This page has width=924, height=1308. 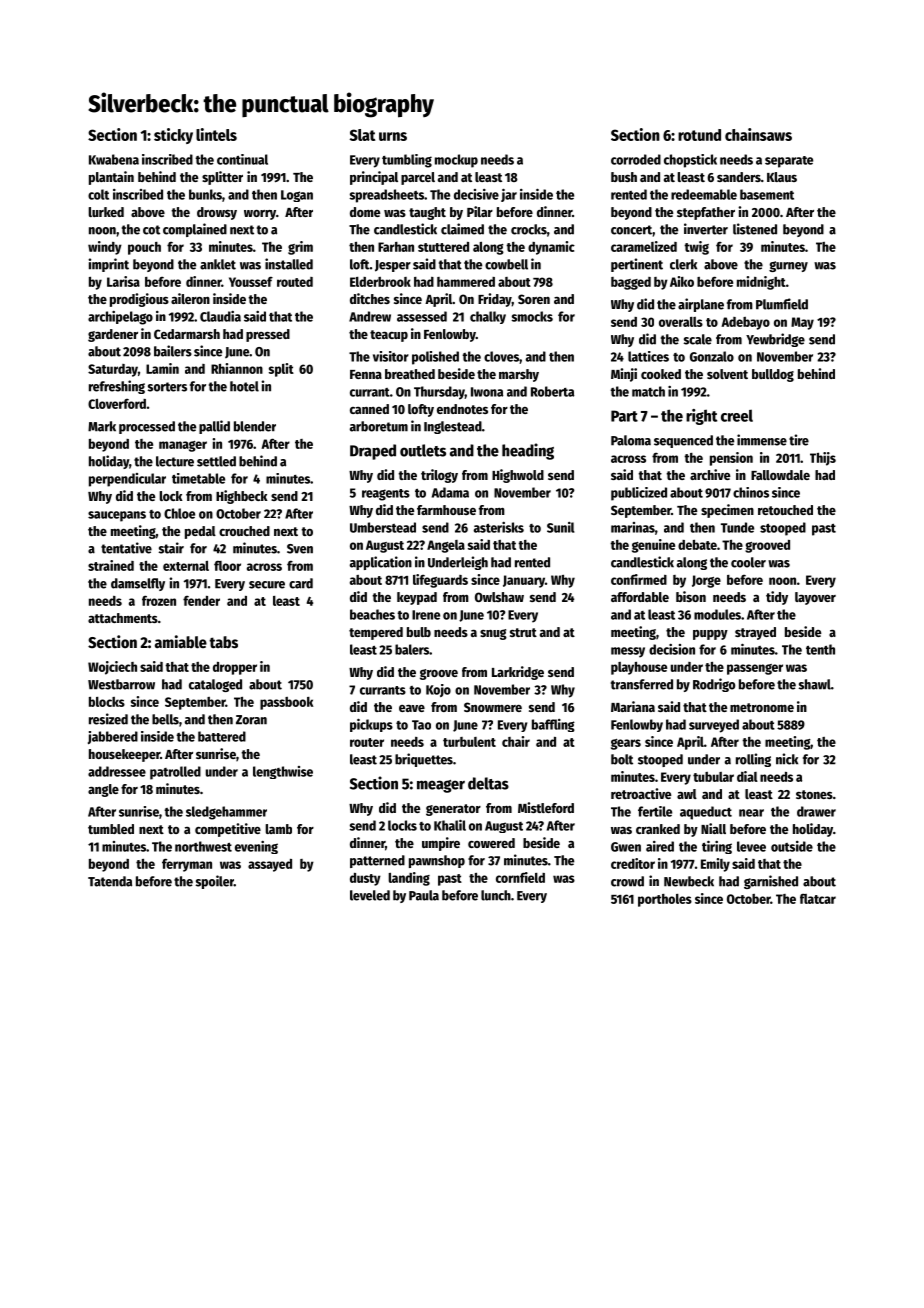 I want to click on windy, so click(x=105, y=248).
